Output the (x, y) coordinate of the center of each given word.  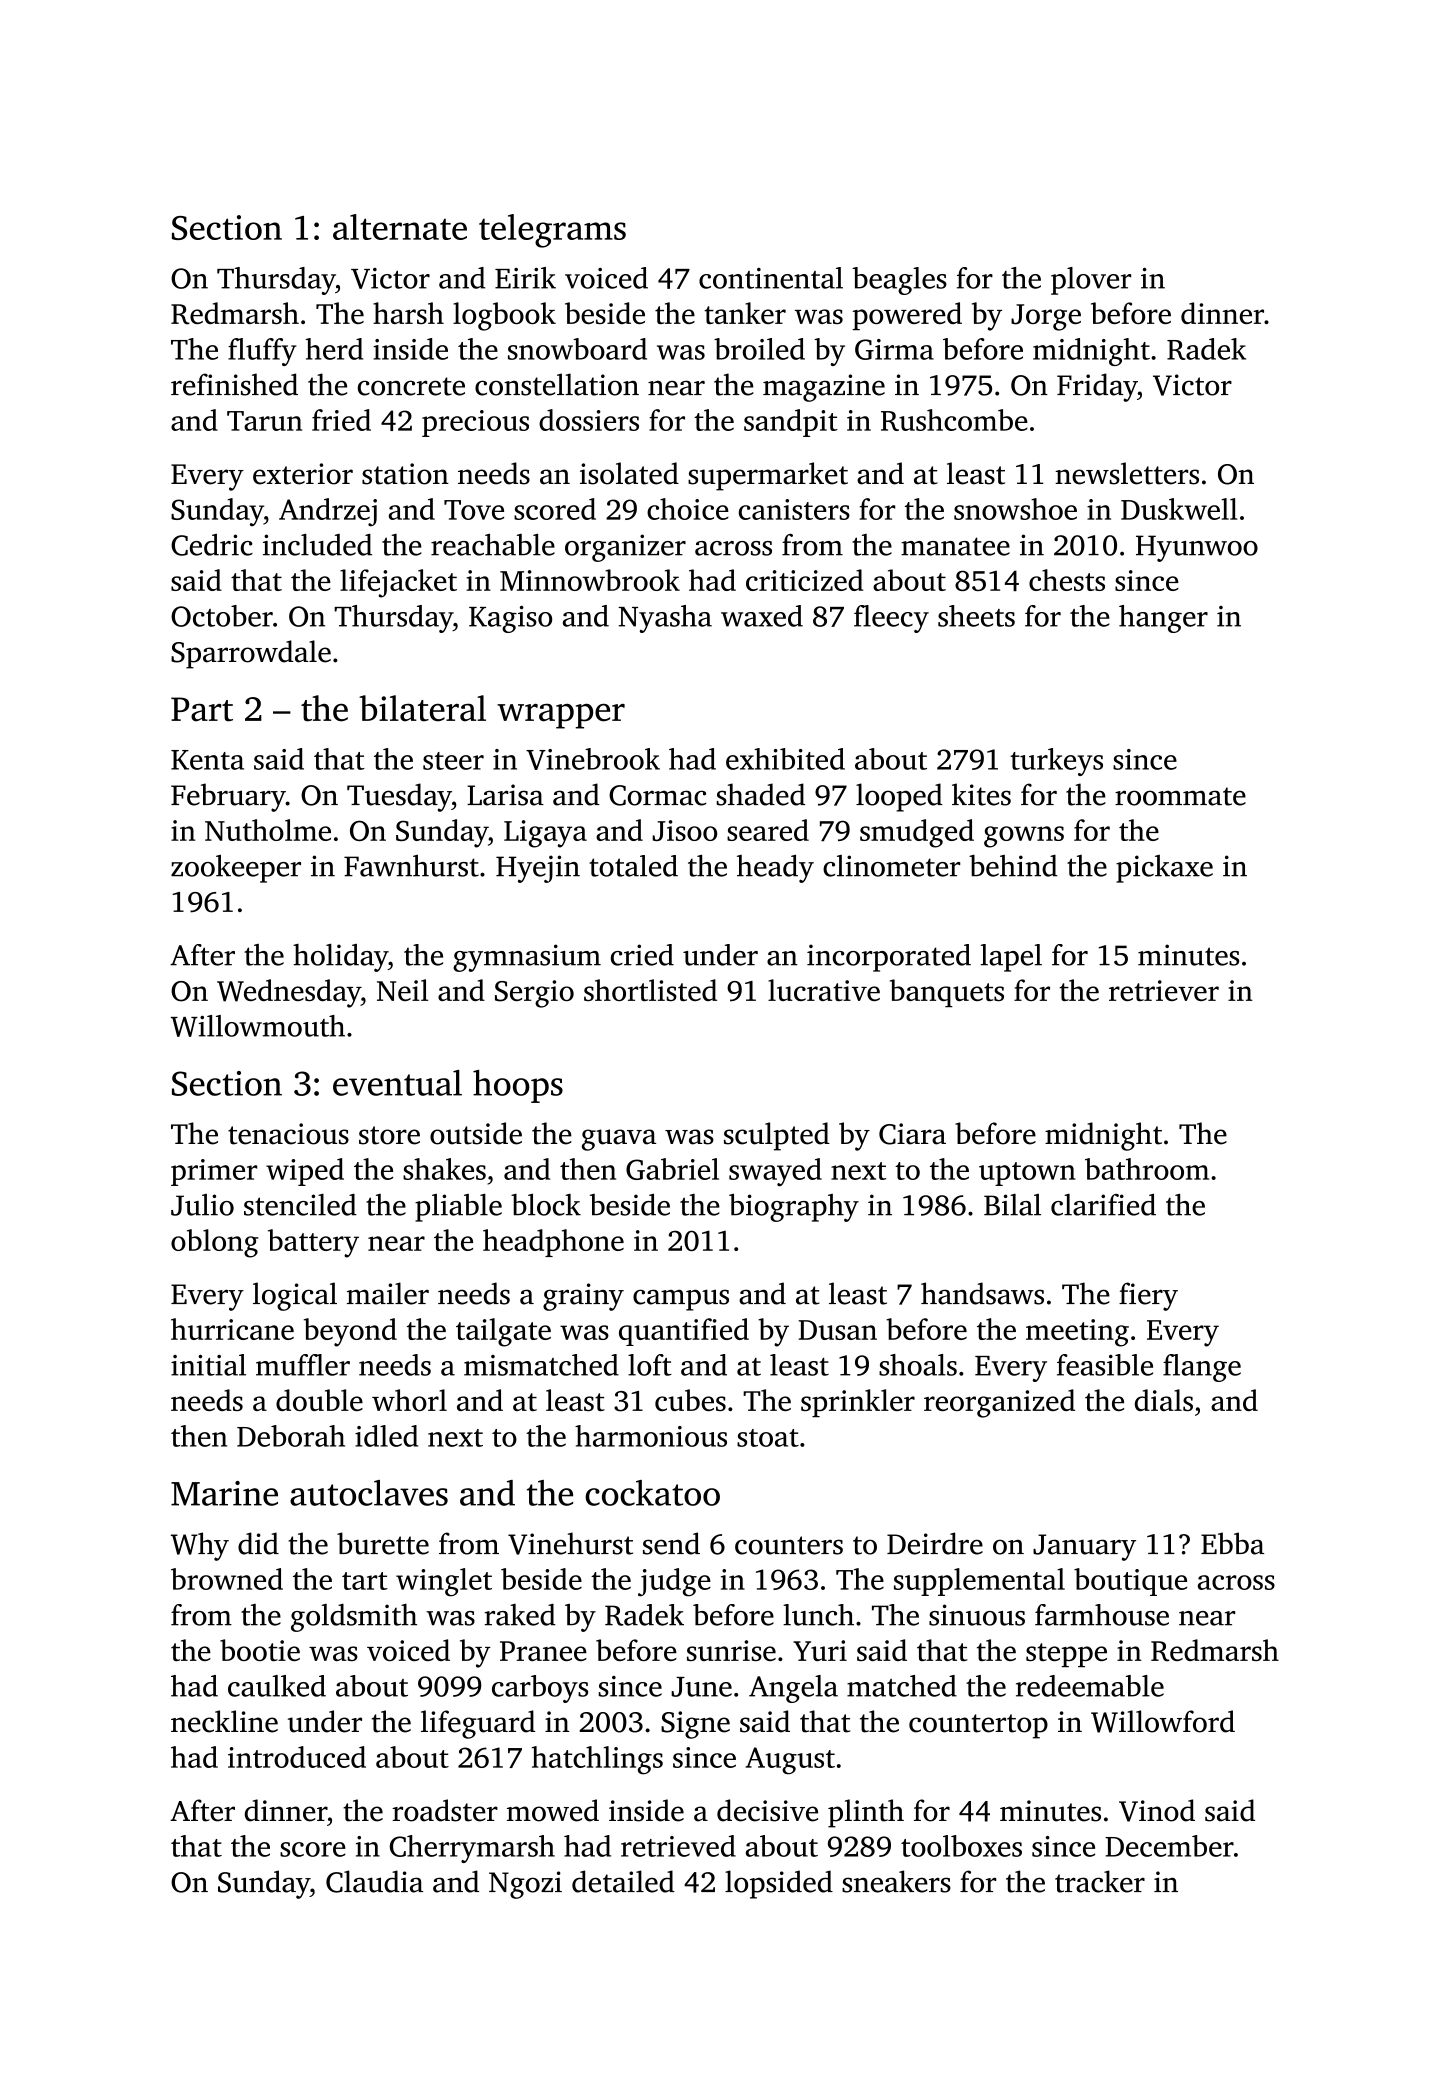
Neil (402, 990)
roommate (1180, 796)
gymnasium (527, 958)
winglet (444, 1582)
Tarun (264, 421)
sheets (976, 616)
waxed (762, 616)
